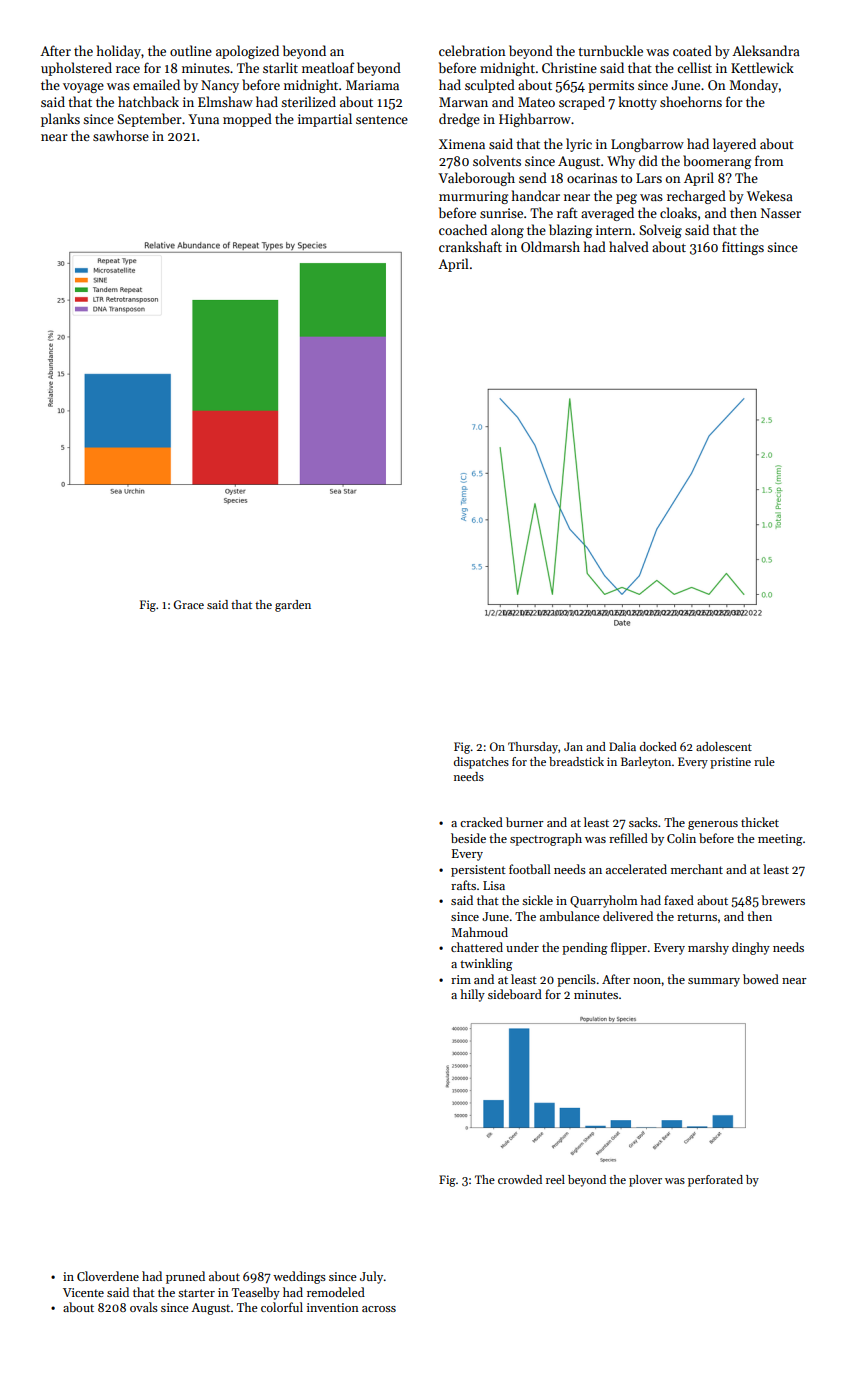 The height and width of the screenshot is (1400, 849). I want to click on pruned, so click(185, 1277).
